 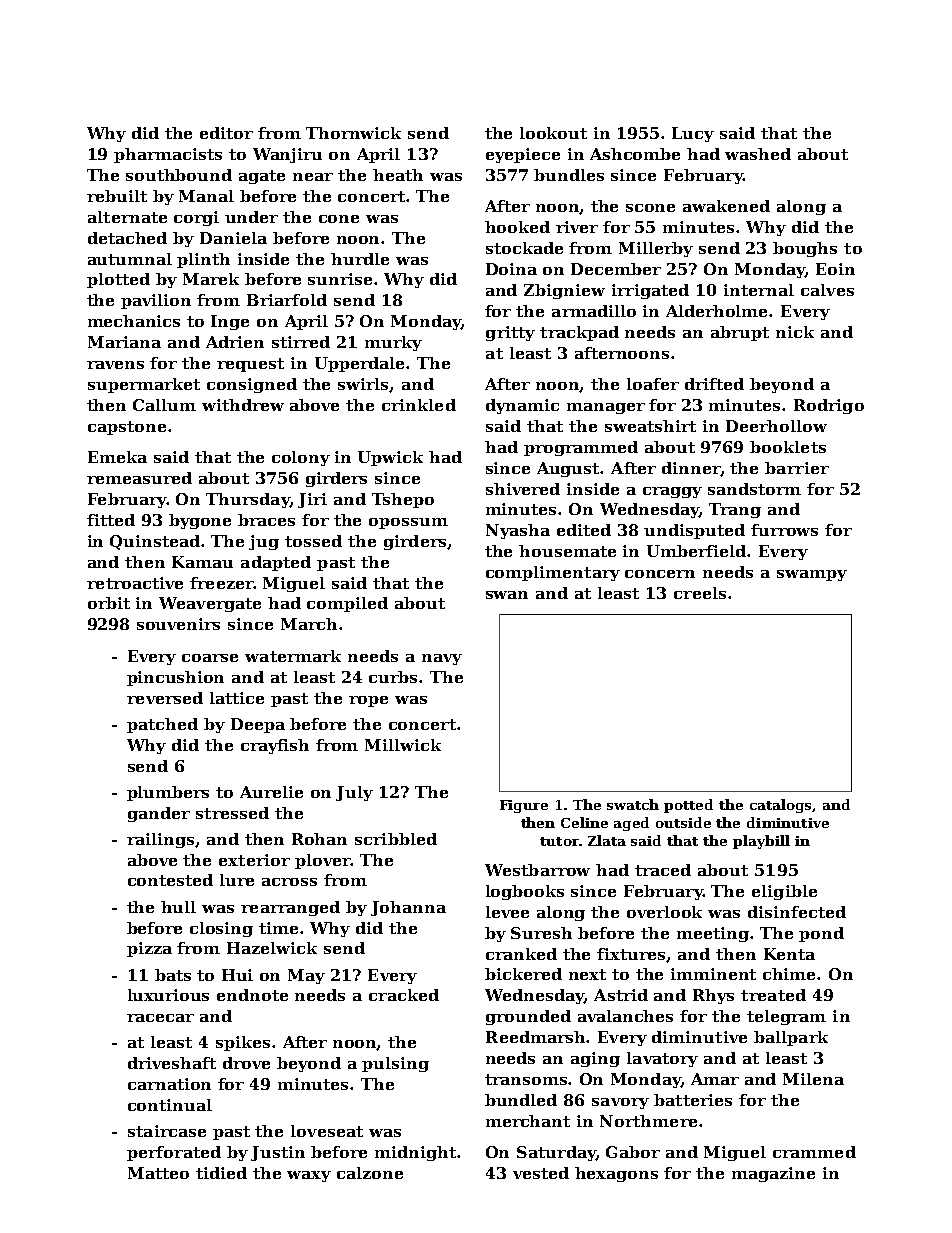 What do you see at coordinates (158, 1173) in the screenshot?
I see `Matteo` at bounding box center [158, 1173].
